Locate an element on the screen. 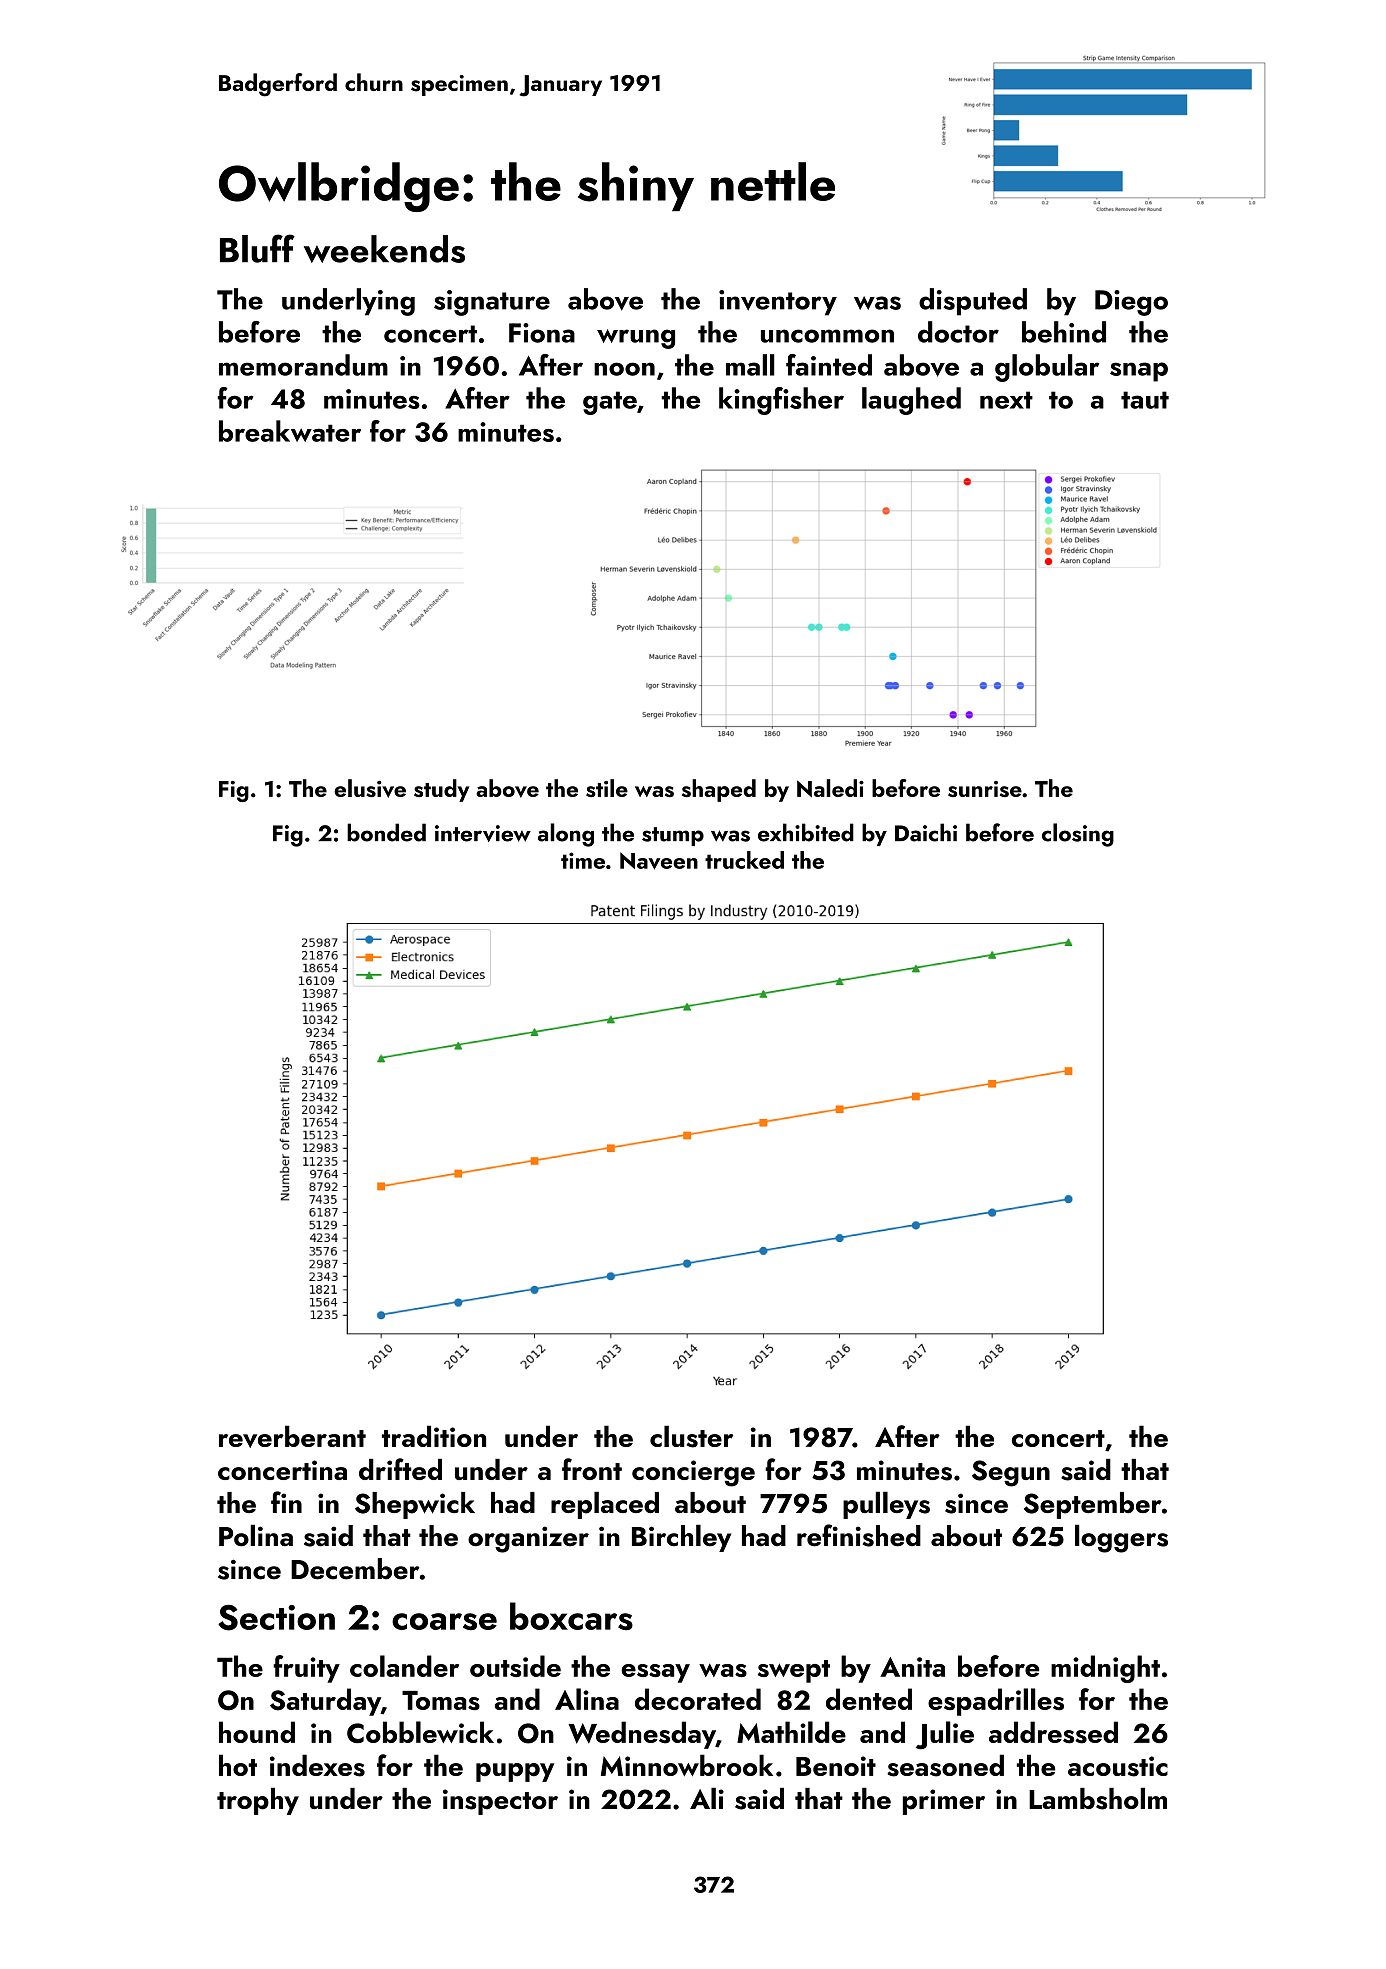 This screenshot has width=1386, height=1969. shaped is located at coordinates (719, 790).
